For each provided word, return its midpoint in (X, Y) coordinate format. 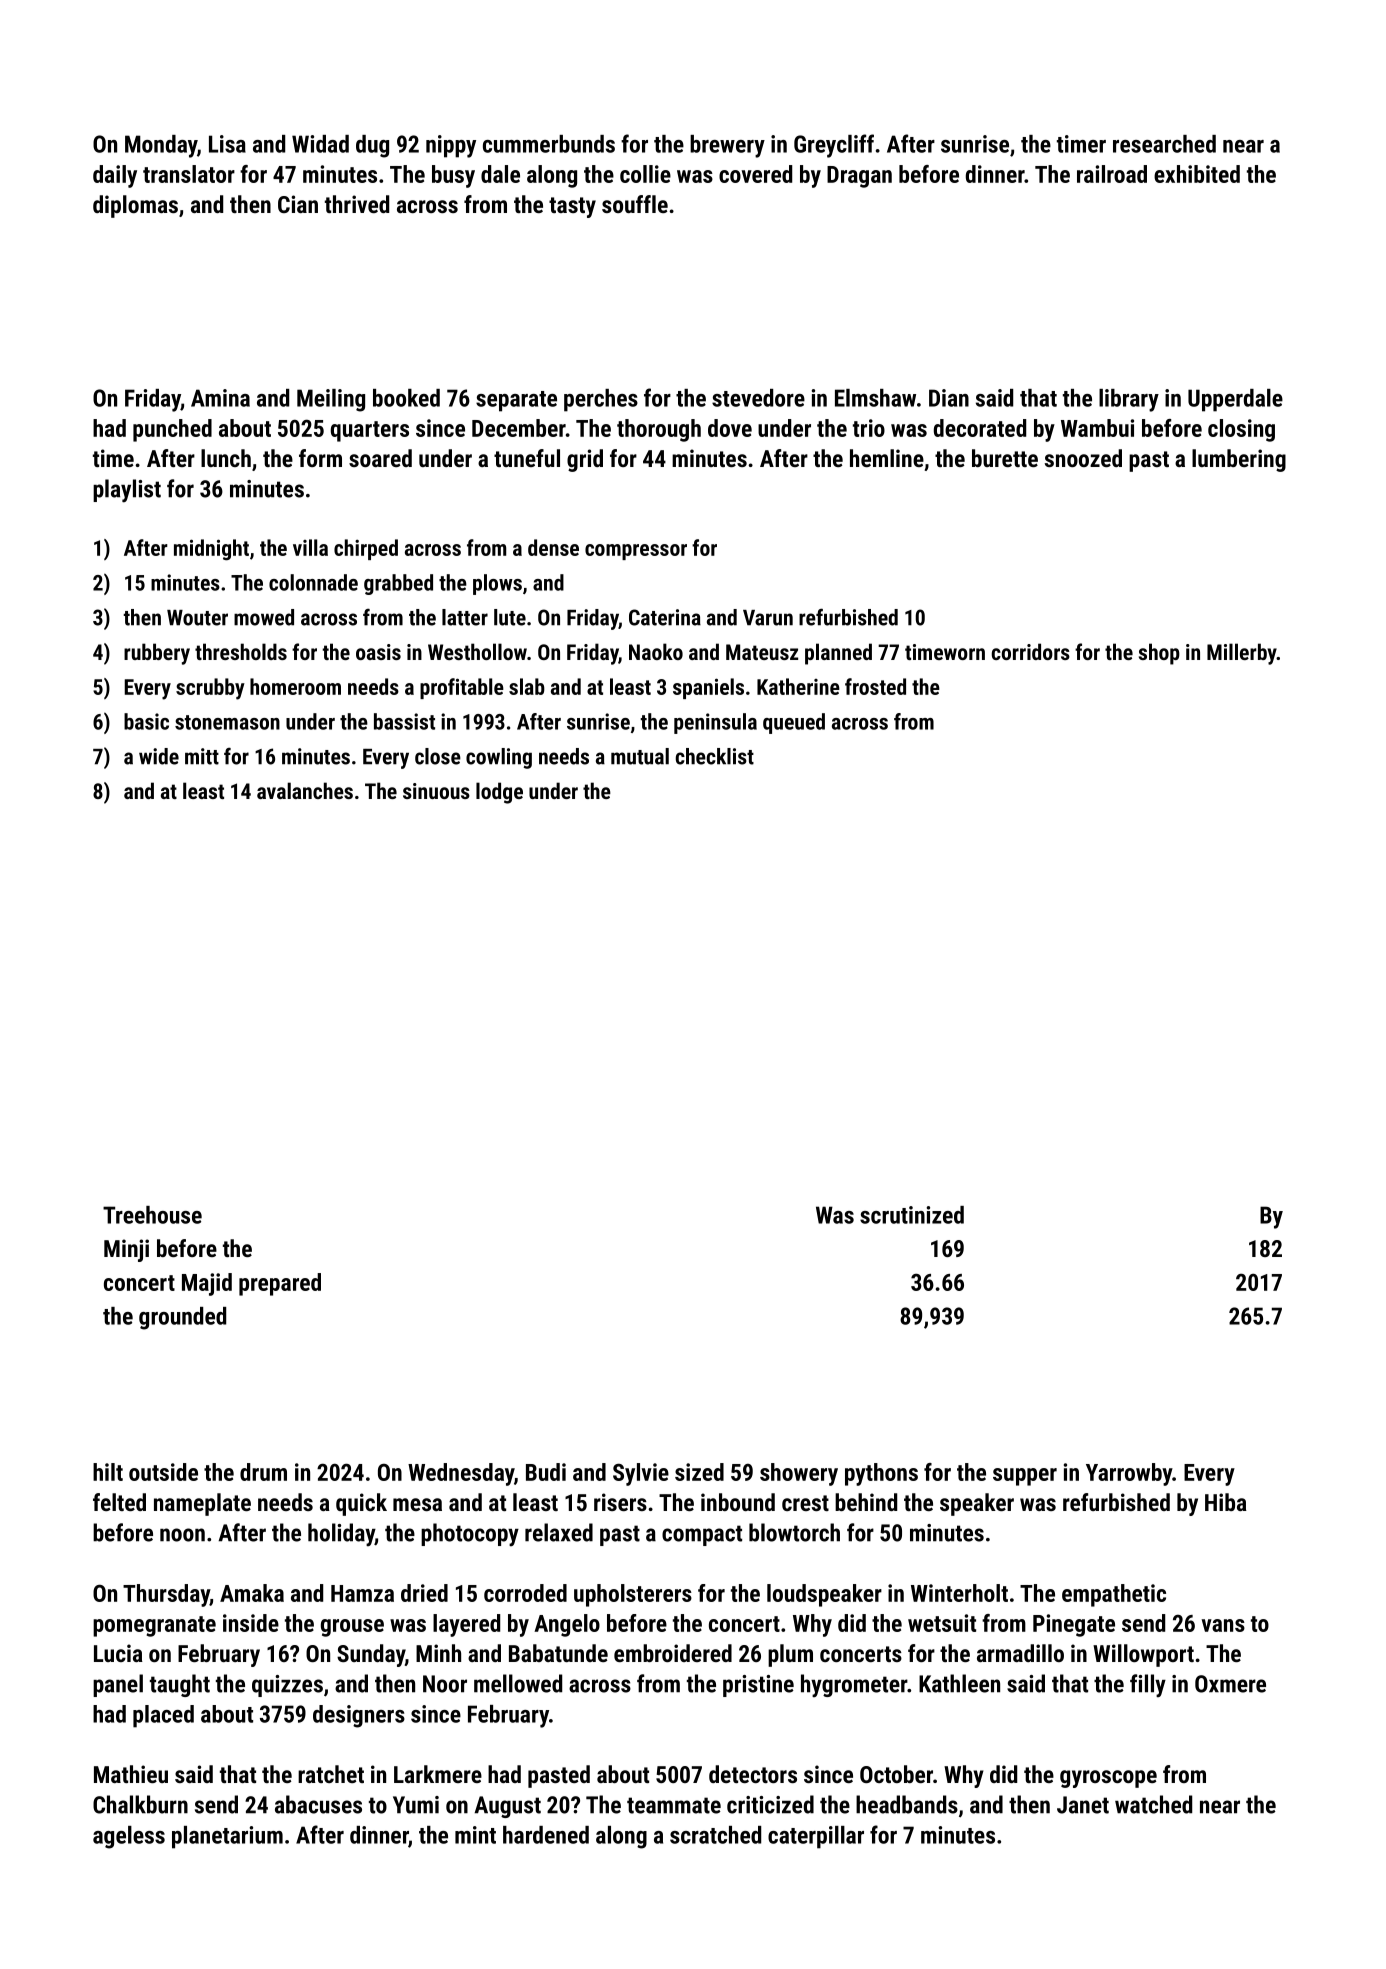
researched (1164, 144)
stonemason (227, 722)
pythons (881, 1474)
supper (1025, 1477)
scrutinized (912, 1215)
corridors (1030, 651)
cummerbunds (549, 144)
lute (510, 617)
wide (159, 756)
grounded (182, 1318)
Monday (161, 146)
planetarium (227, 1837)
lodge (499, 793)
